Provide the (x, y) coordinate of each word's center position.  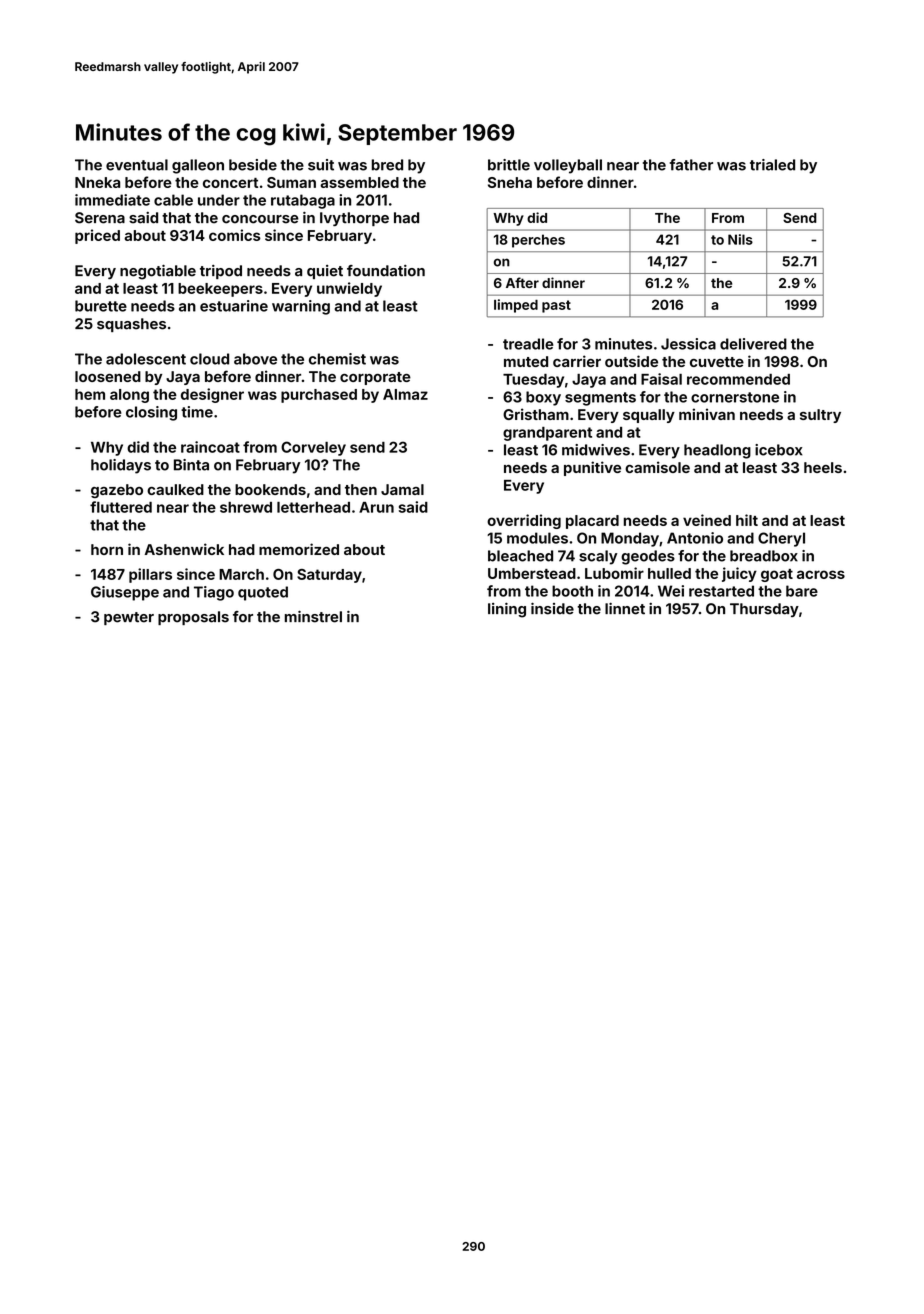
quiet (325, 272)
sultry (820, 416)
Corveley (313, 448)
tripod (221, 272)
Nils (740, 239)
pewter (129, 618)
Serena (100, 218)
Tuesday (533, 381)
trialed (772, 165)
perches (538, 241)
